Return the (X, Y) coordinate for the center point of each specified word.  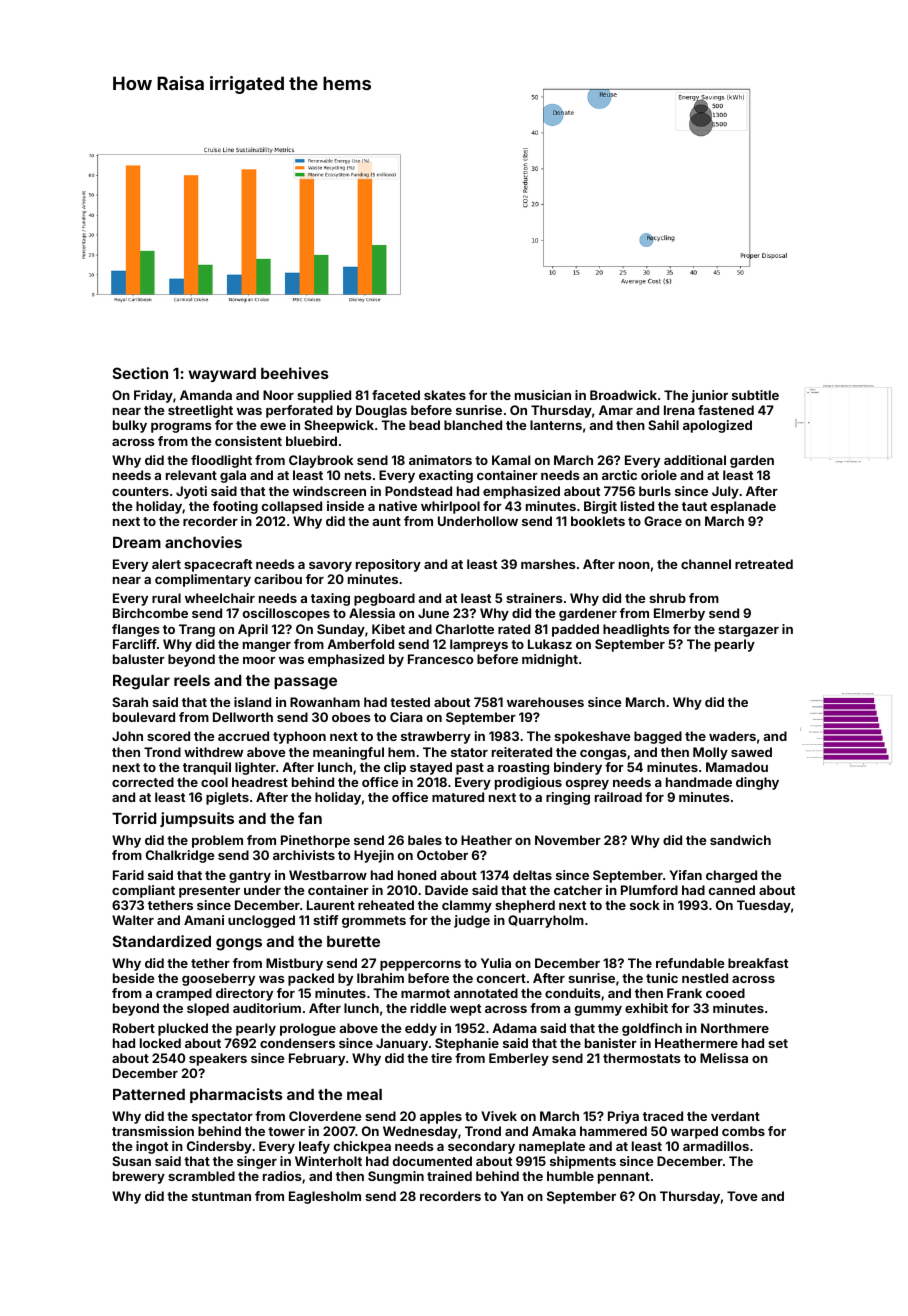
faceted (396, 395)
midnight (550, 660)
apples (441, 1117)
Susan (131, 1161)
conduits (573, 993)
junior (709, 396)
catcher (578, 890)
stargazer (748, 631)
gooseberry (218, 979)
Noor (278, 395)
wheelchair (220, 598)
